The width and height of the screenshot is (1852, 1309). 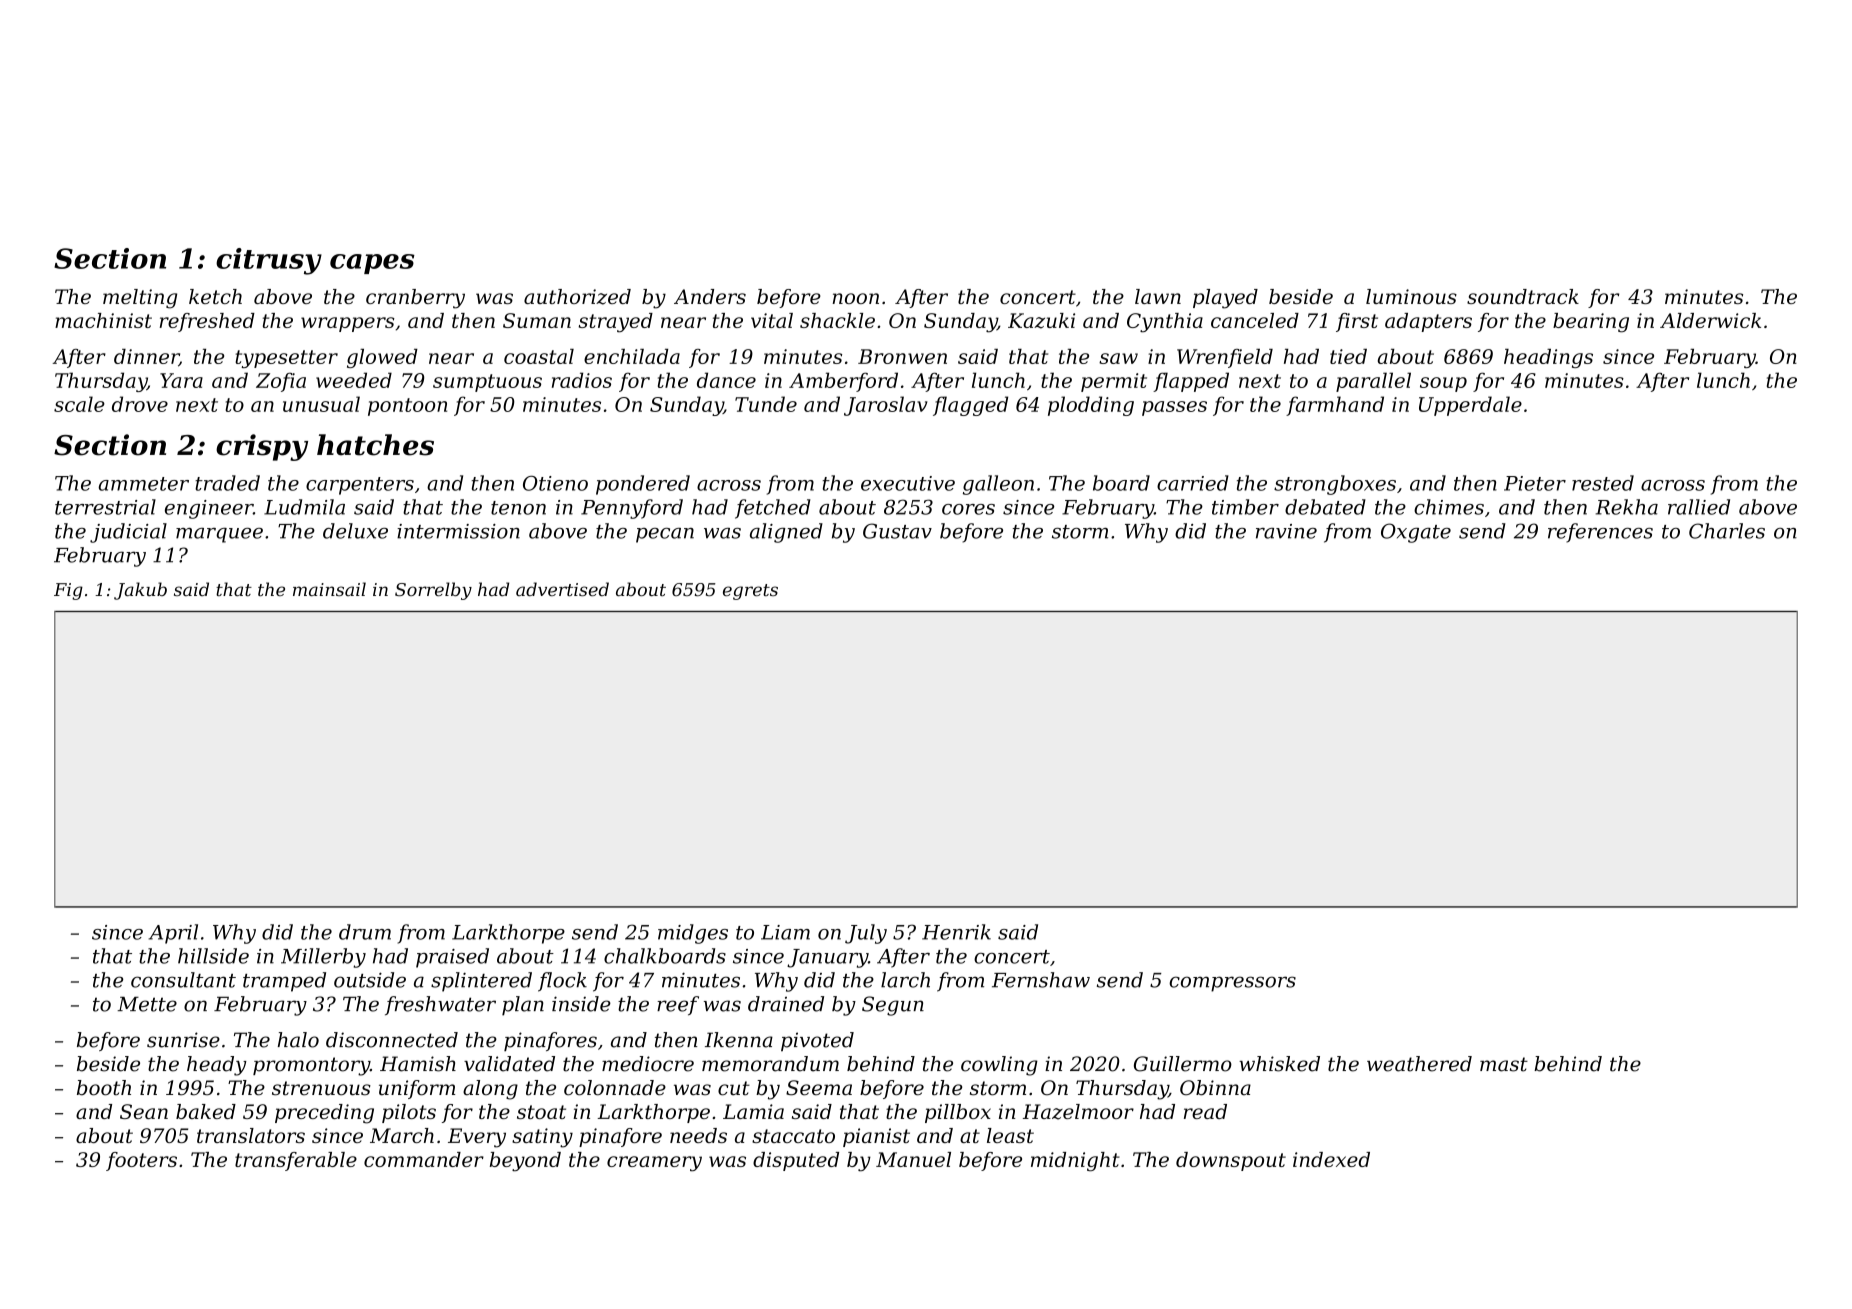 I want to click on Henrik, so click(x=956, y=932).
